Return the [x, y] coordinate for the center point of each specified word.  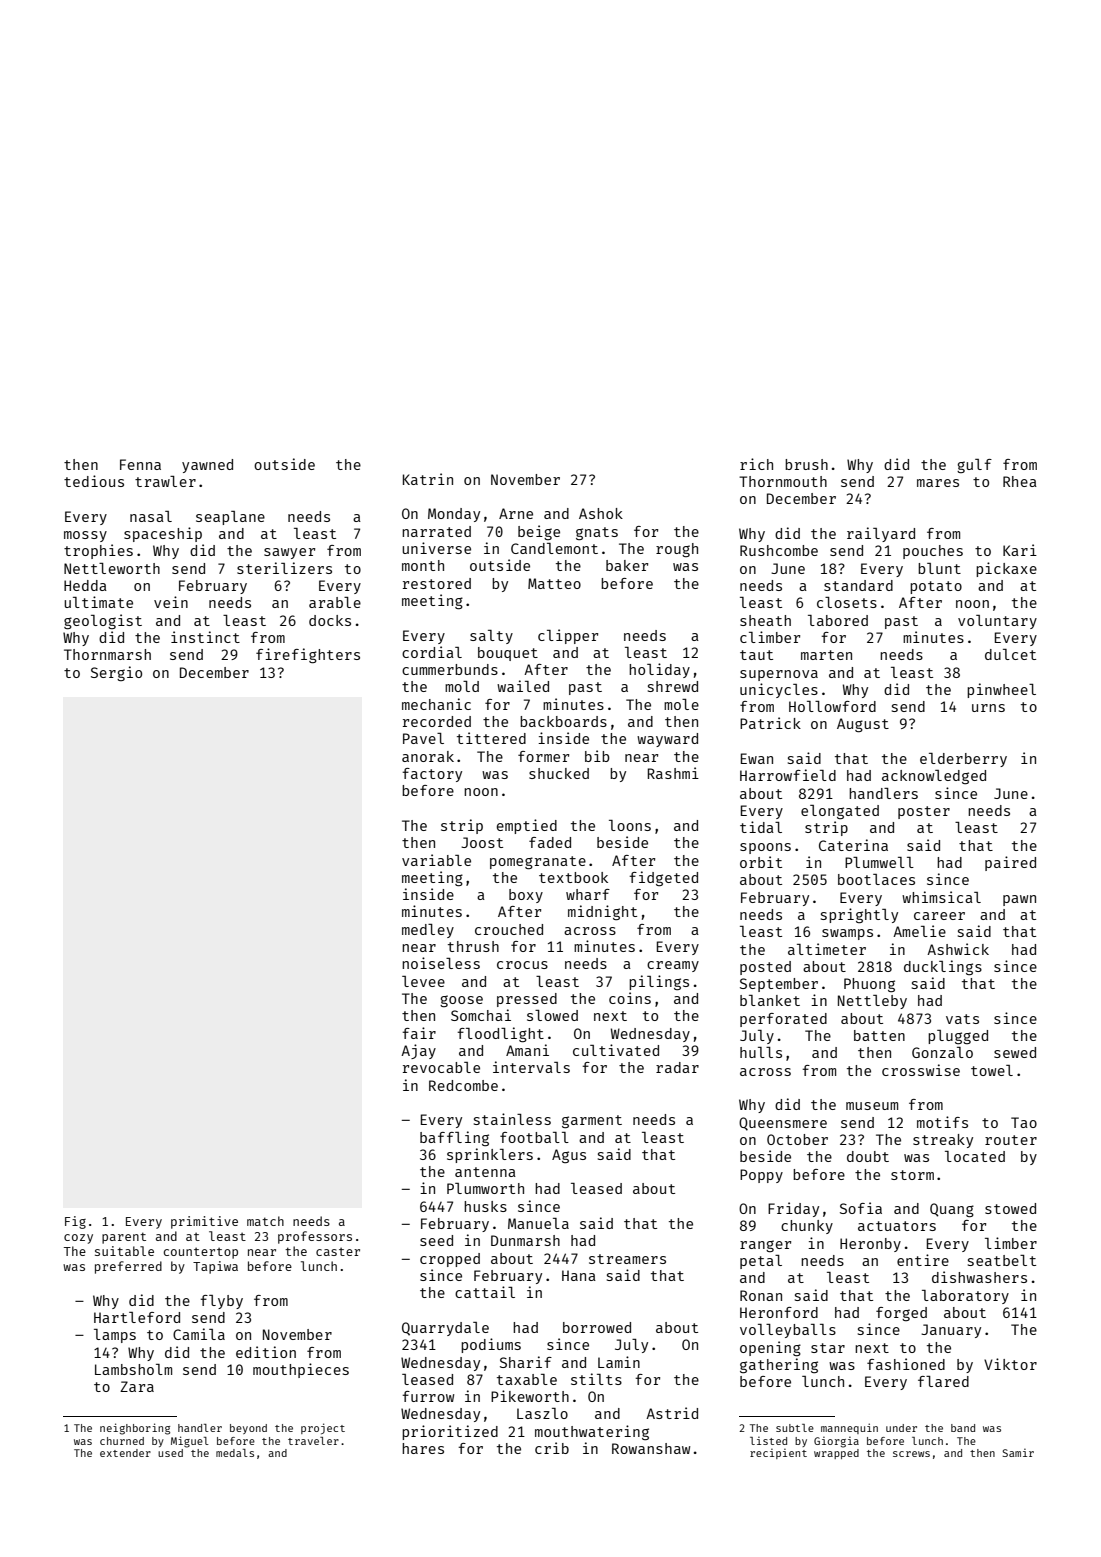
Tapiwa [215, 1267]
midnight [602, 912]
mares [938, 483]
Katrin [428, 479]
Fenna [140, 464]
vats [962, 1019]
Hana [579, 1275]
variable [436, 860]
